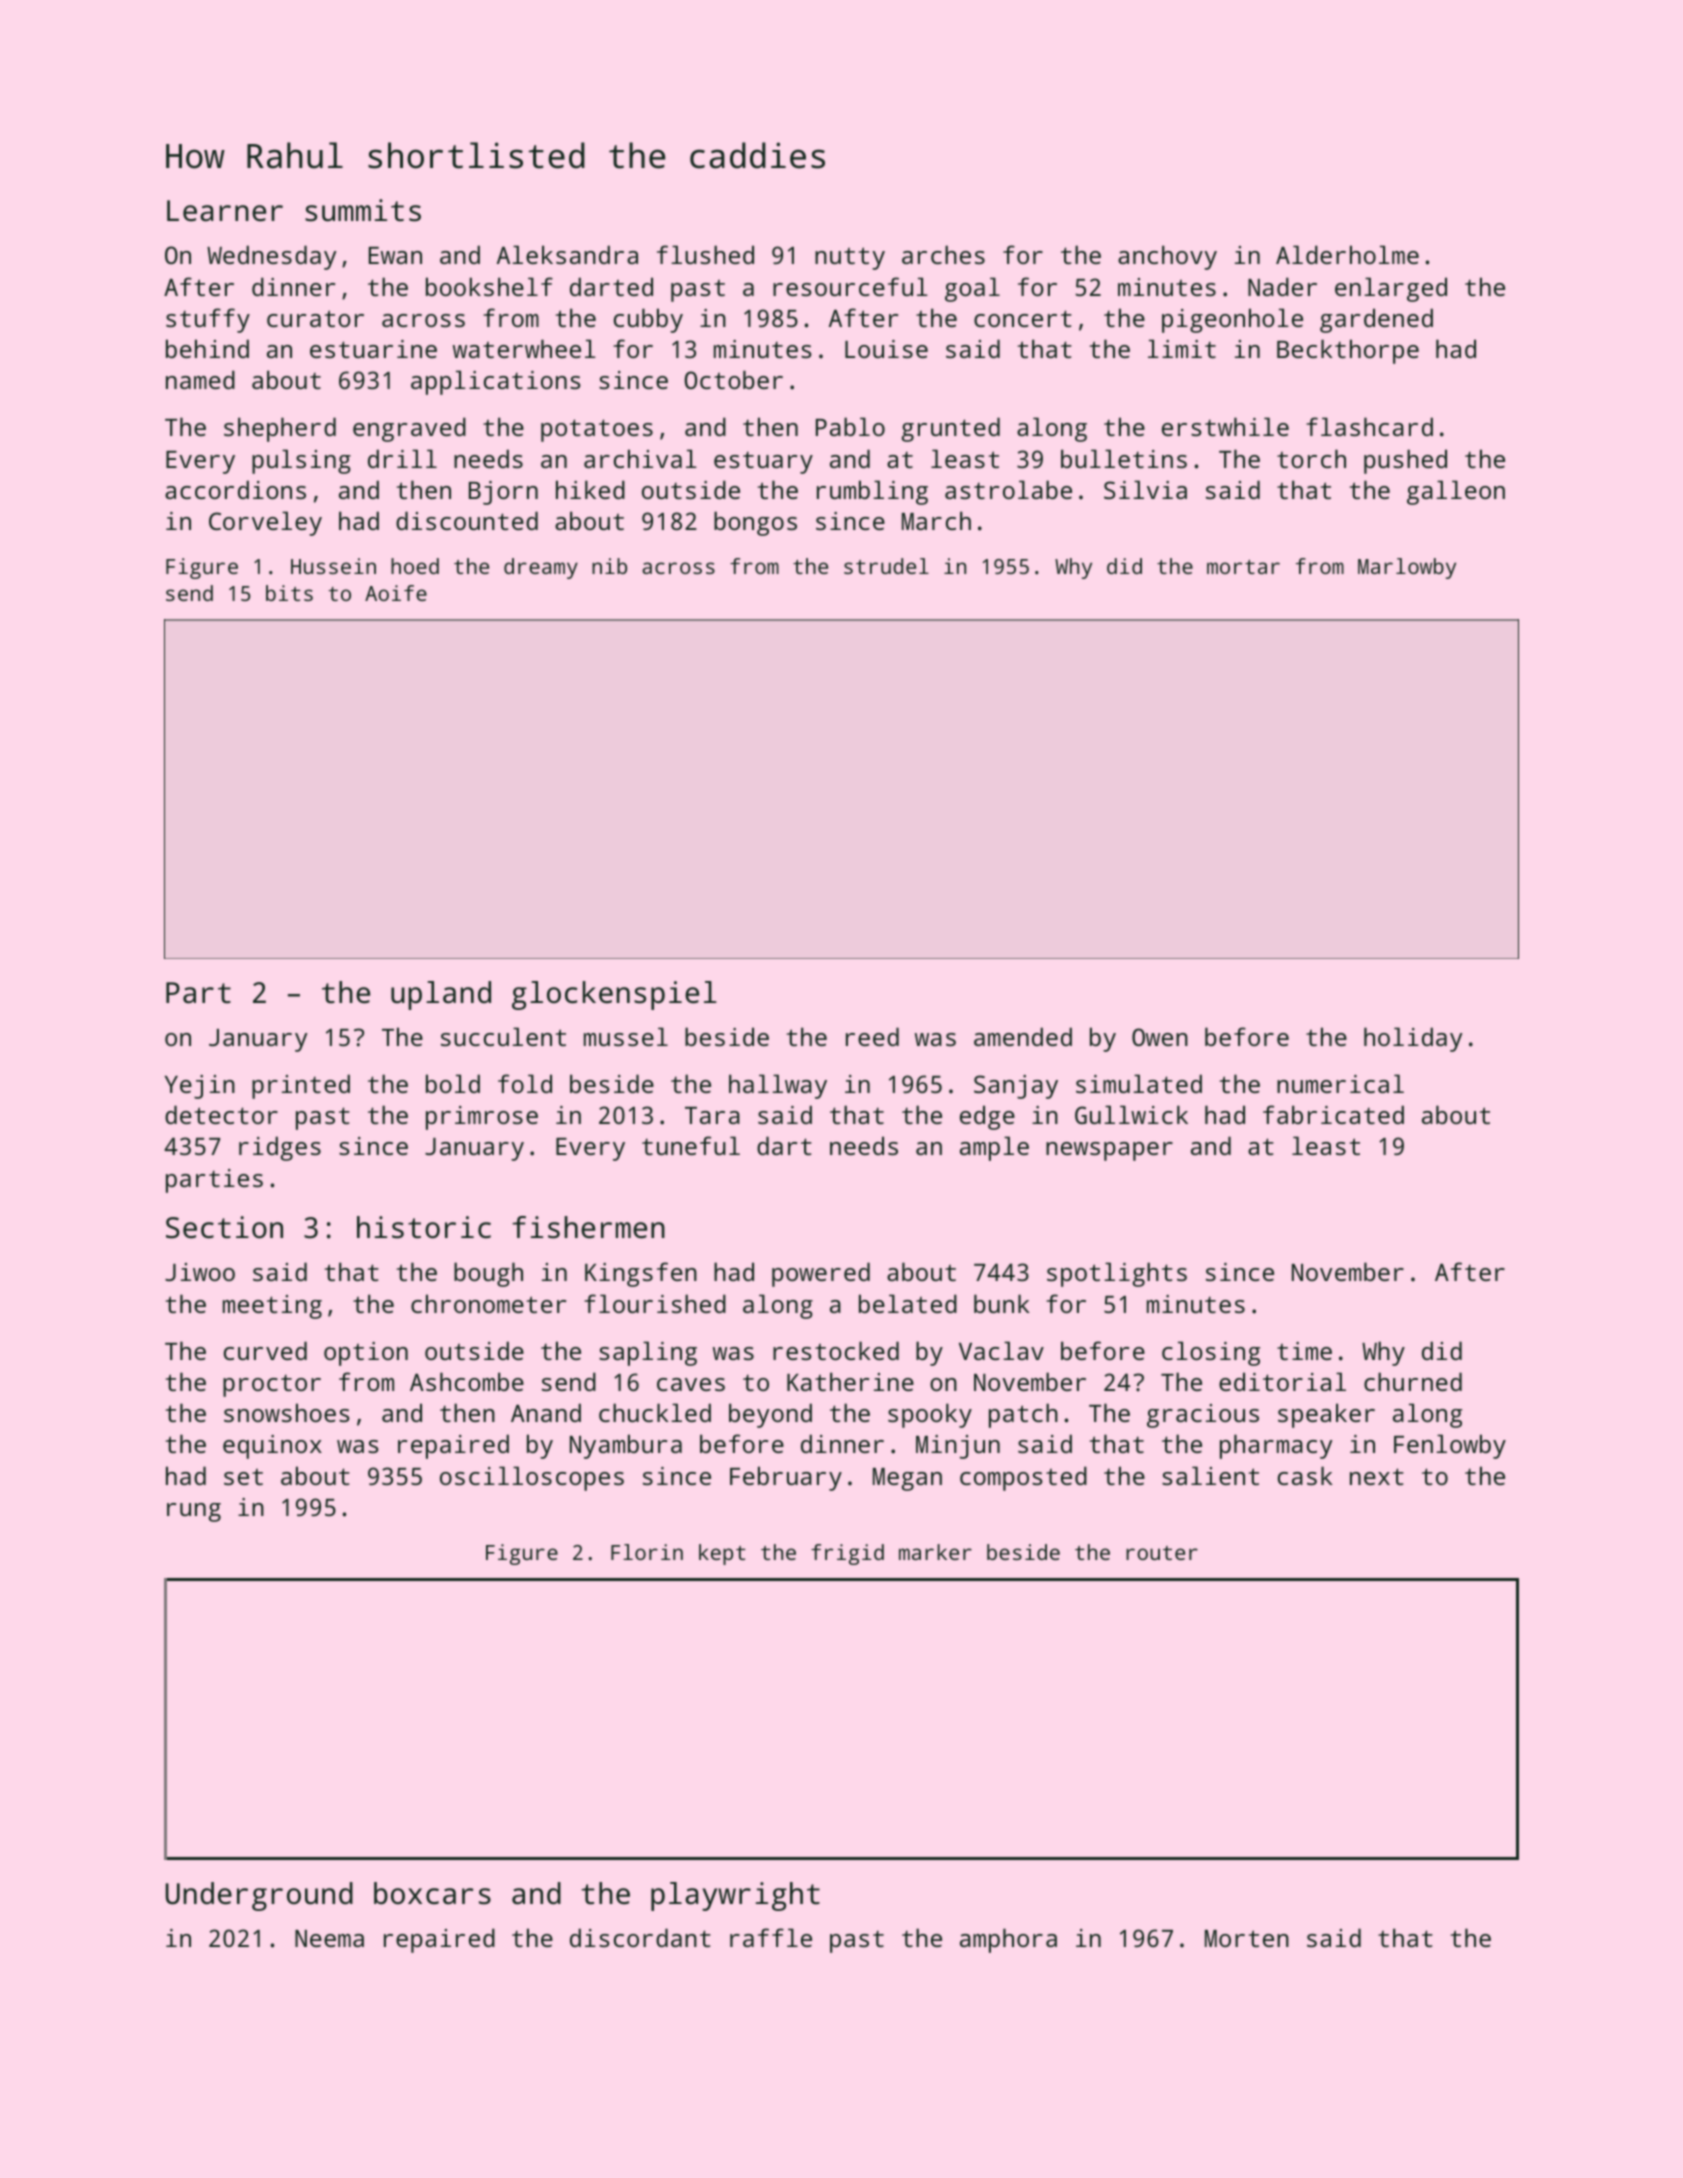 The image size is (1683, 2178). Describe the element at coordinates (640, 1937) in the screenshot. I see `discordant` at that location.
